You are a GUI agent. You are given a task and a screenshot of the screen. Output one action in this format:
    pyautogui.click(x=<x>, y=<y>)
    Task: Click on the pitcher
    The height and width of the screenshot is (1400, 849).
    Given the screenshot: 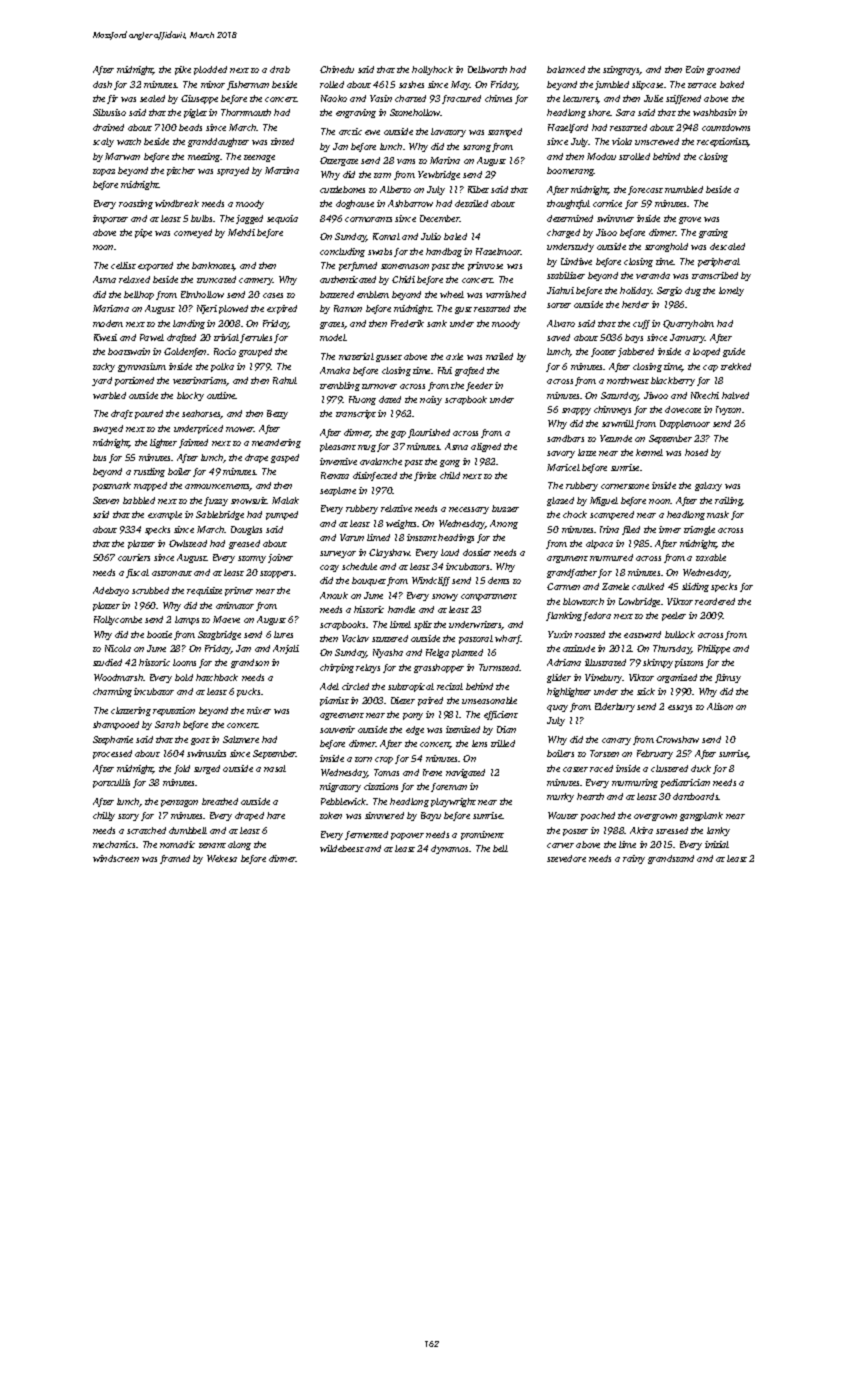 What is the action you would take?
    pyautogui.click(x=181, y=171)
